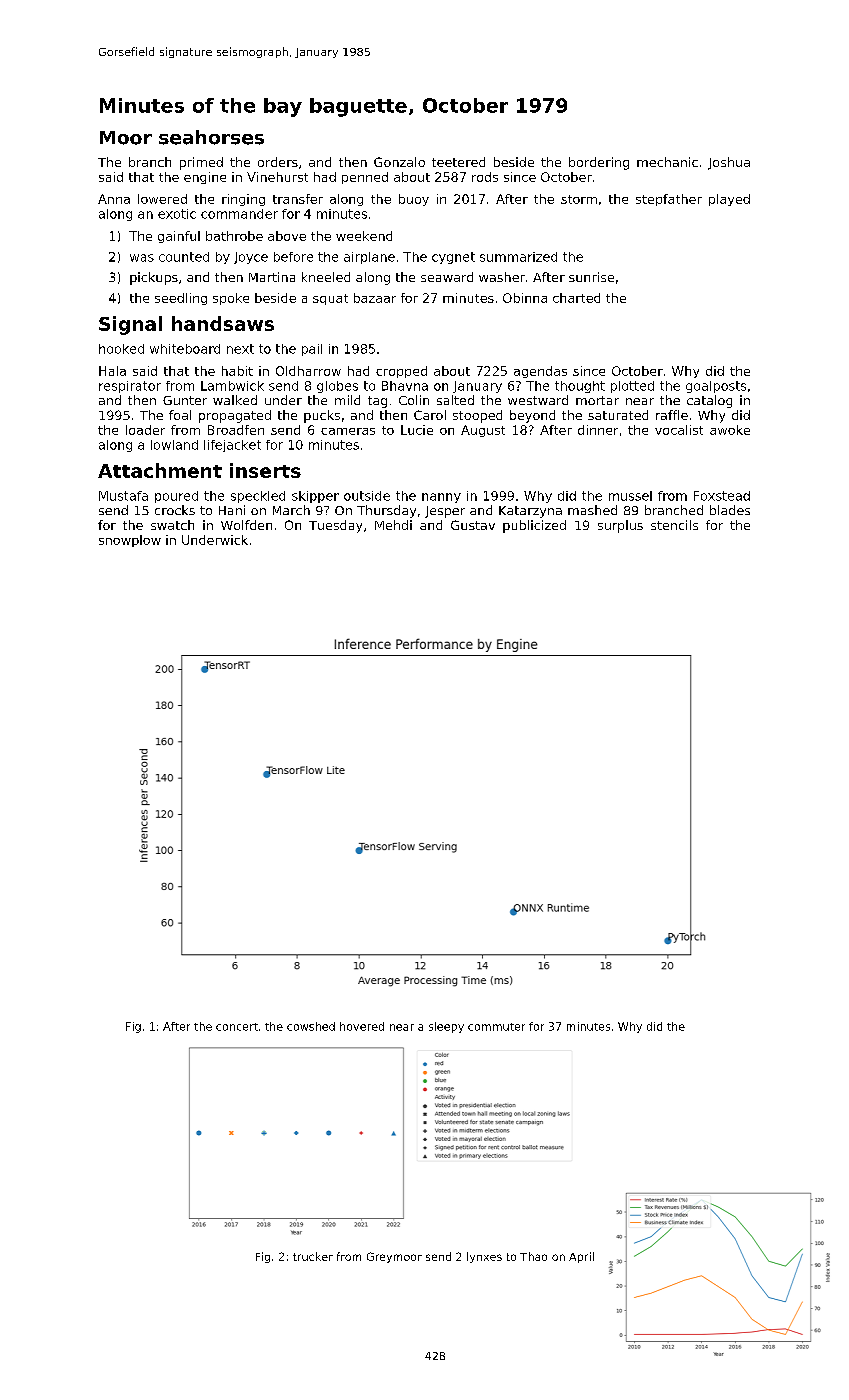 This screenshot has height=1400, width=849. I want to click on beyond, so click(532, 416).
